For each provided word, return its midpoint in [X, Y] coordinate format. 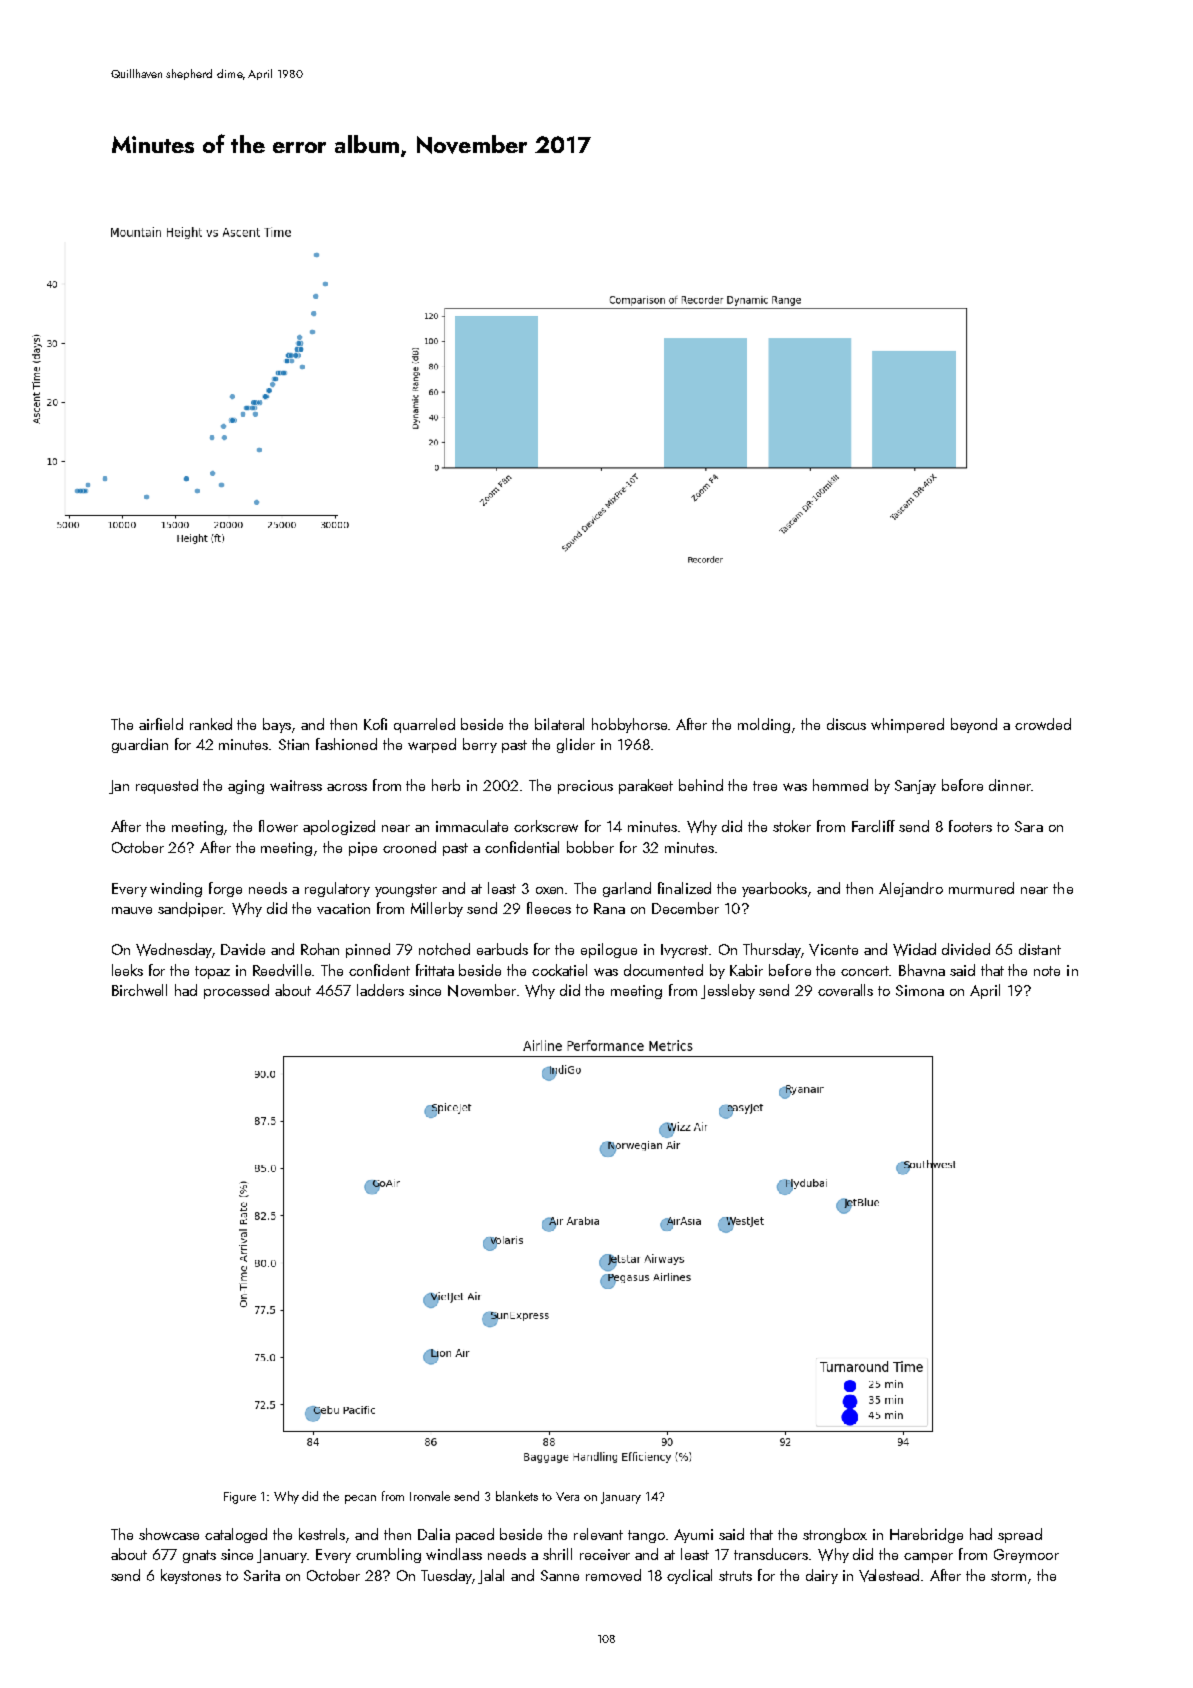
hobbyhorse [629, 725]
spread [1020, 1535]
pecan [360, 1499]
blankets [517, 1496]
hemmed [840, 785]
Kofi [375, 724]
